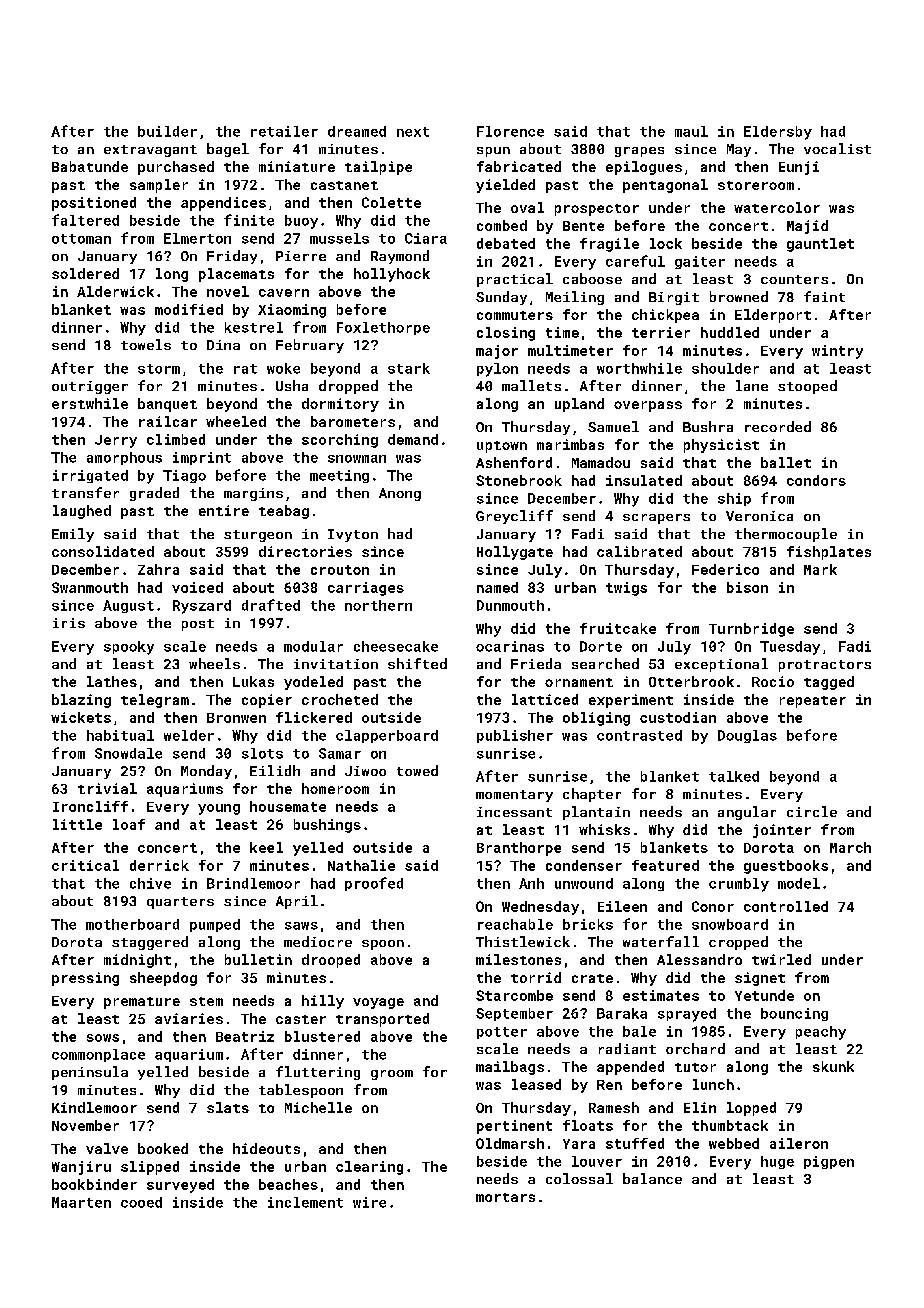 This screenshot has height=1308, width=924. I want to click on Federico, so click(725, 569).
